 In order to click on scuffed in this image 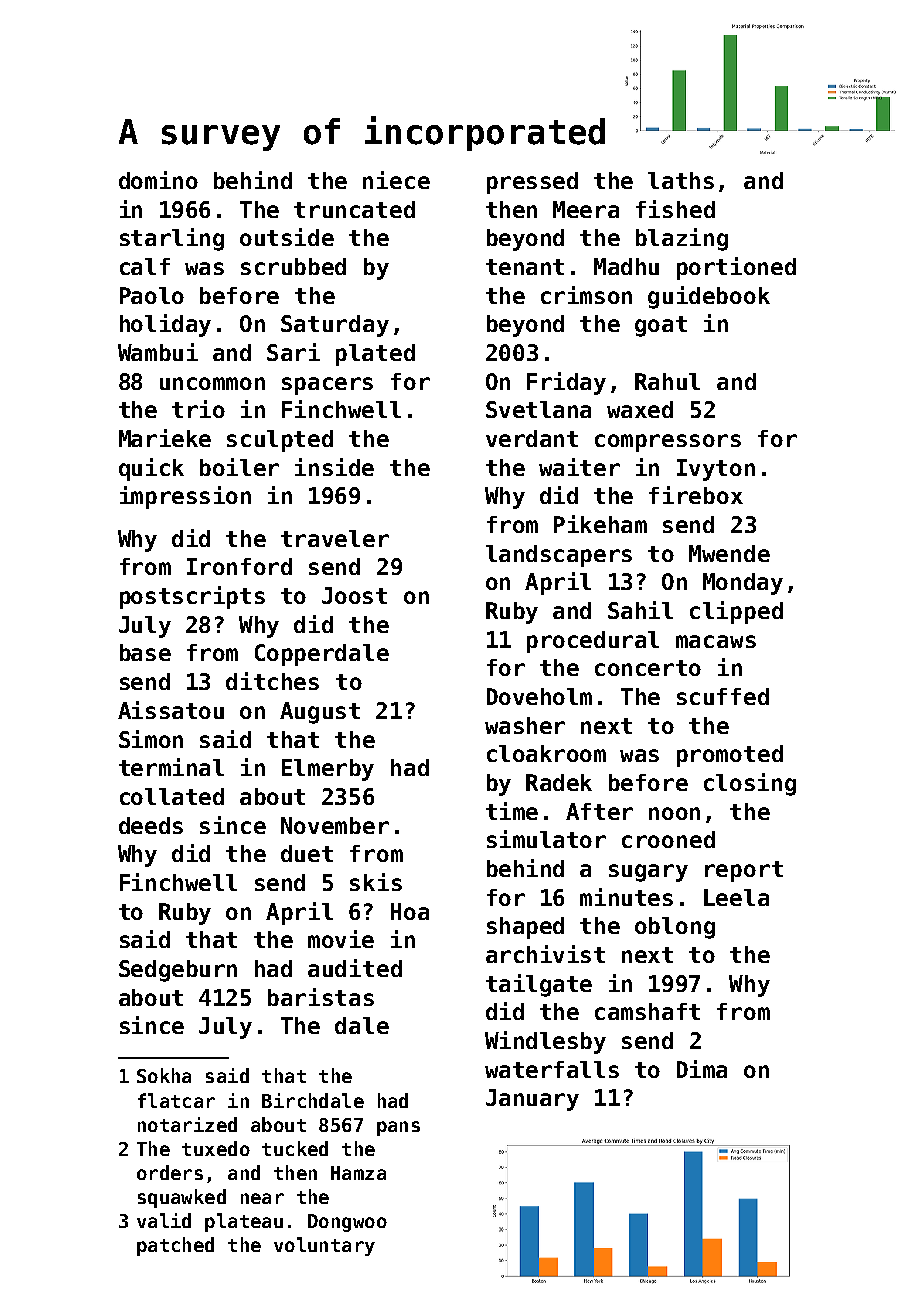, I will do `click(723, 696)`.
